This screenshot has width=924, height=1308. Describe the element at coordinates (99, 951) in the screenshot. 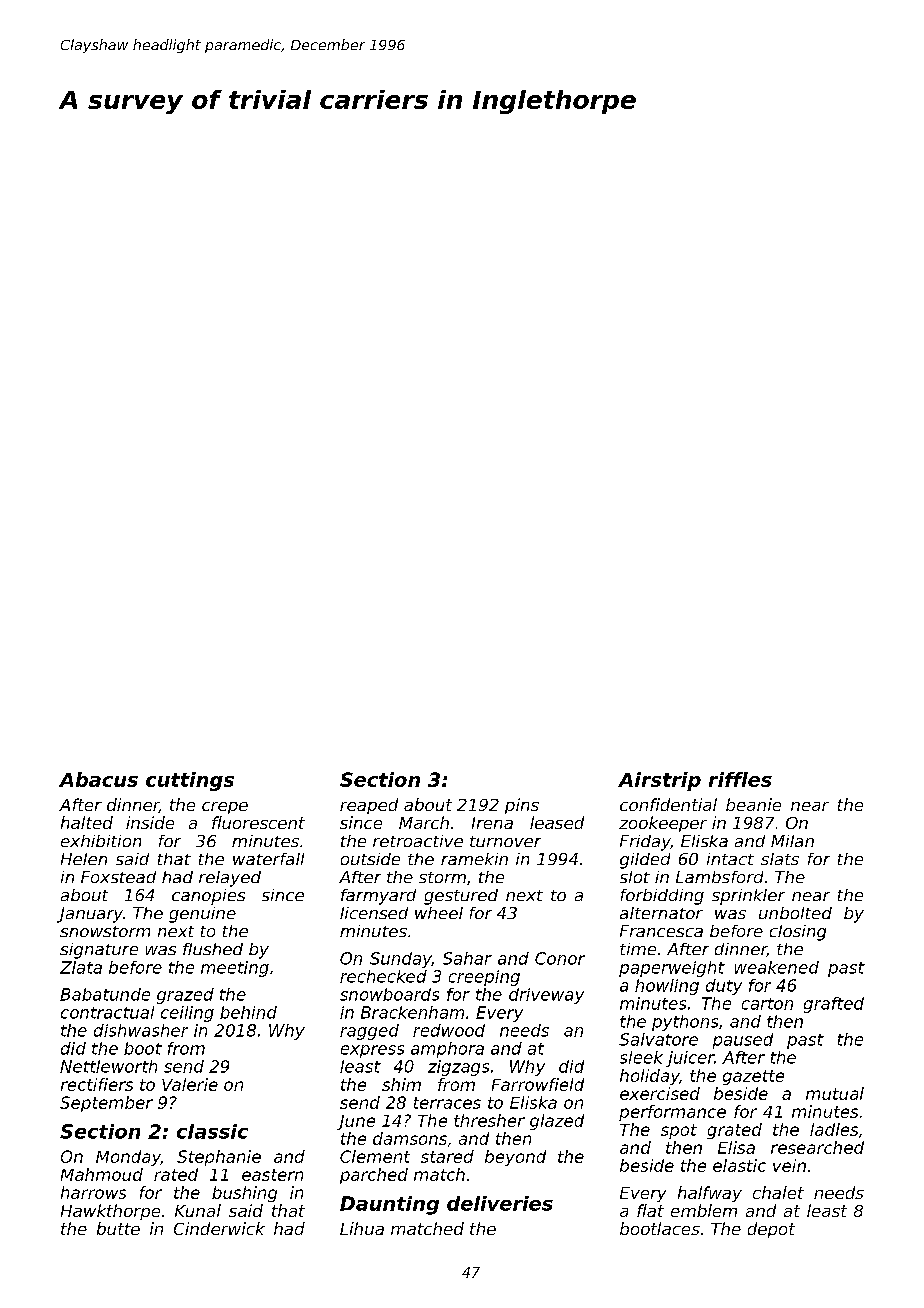

I see `signature` at that location.
